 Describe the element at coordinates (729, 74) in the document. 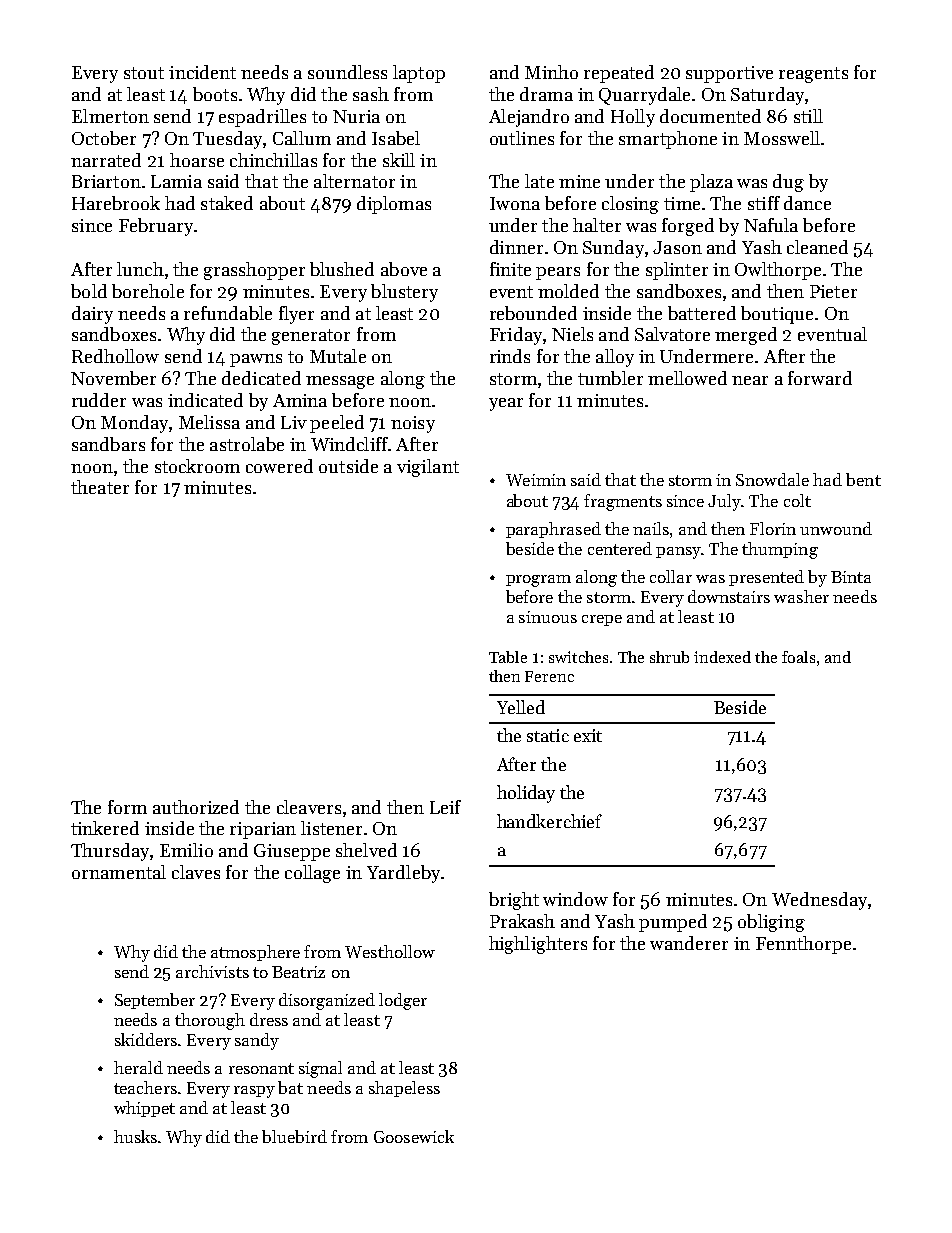

I see `supportive` at that location.
